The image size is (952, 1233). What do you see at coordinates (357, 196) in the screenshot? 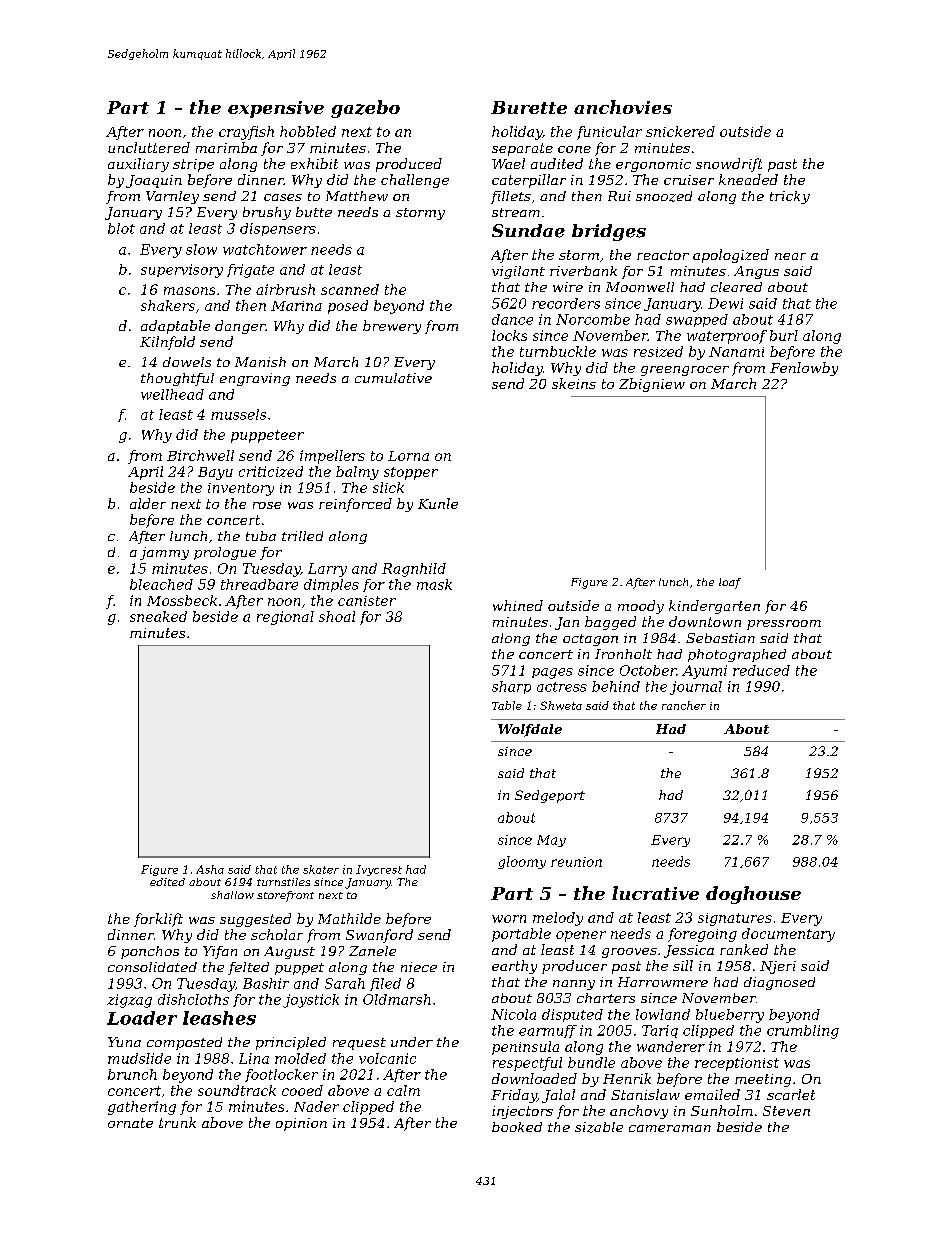
I see `Matthew` at bounding box center [357, 196].
